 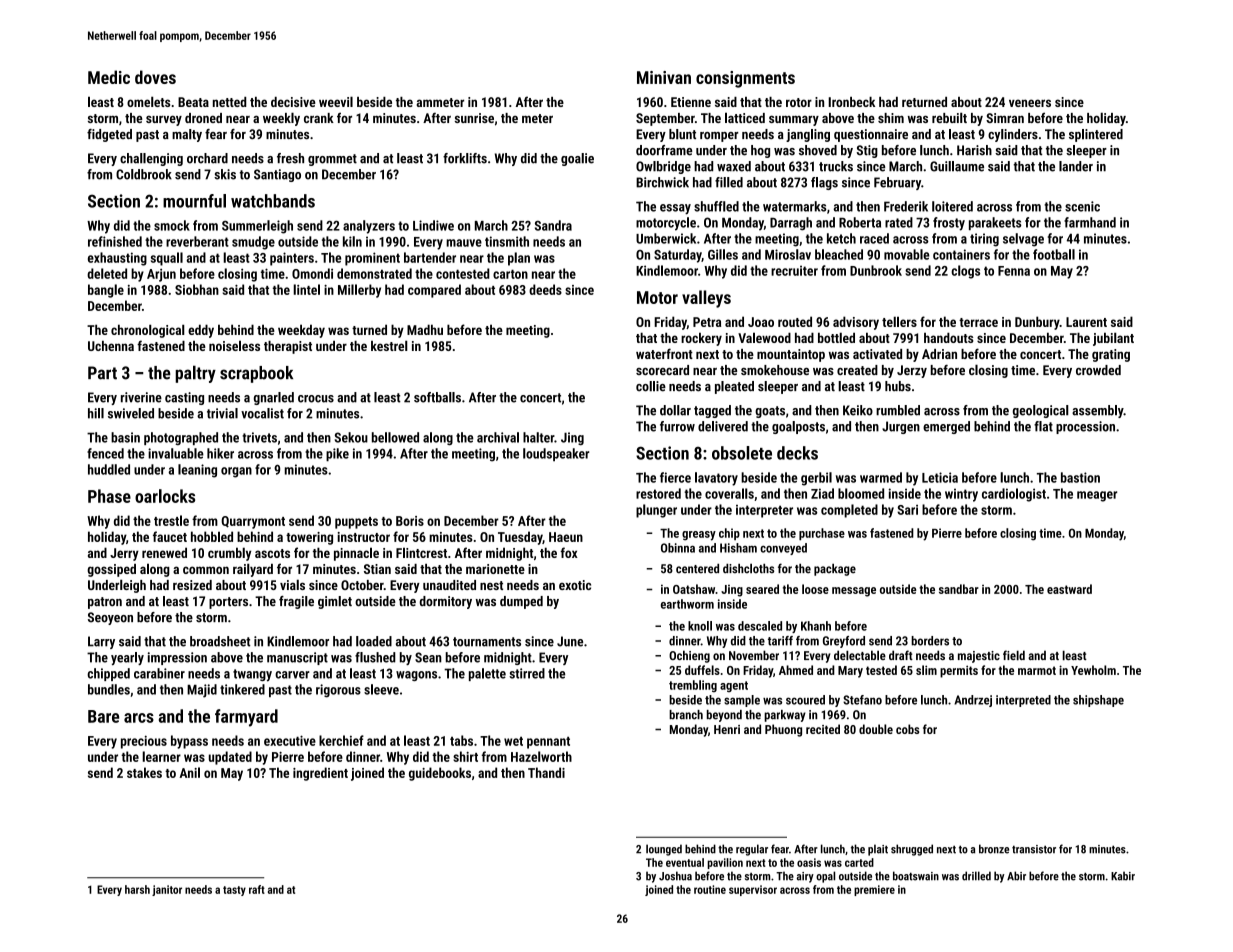 I want to click on dishcloths, so click(x=748, y=568).
